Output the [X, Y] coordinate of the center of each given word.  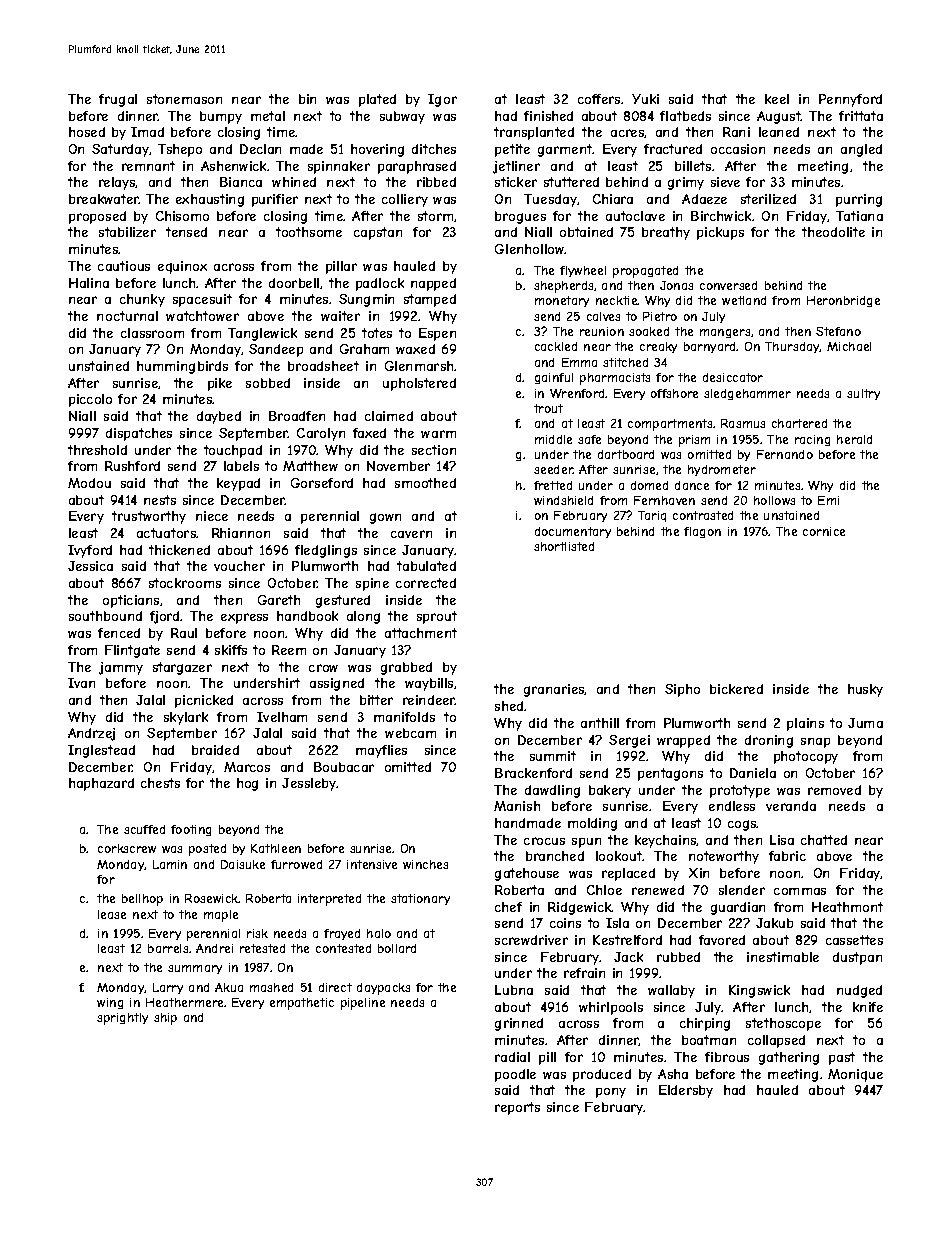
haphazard [101, 784]
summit [553, 756]
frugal [118, 100]
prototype [740, 791]
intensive [372, 864]
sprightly [122, 1019]
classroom [152, 333]
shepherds [563, 287]
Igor [442, 100]
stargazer [182, 668]
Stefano [838, 331]
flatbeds [685, 116]
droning [769, 741]
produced [602, 1075]
